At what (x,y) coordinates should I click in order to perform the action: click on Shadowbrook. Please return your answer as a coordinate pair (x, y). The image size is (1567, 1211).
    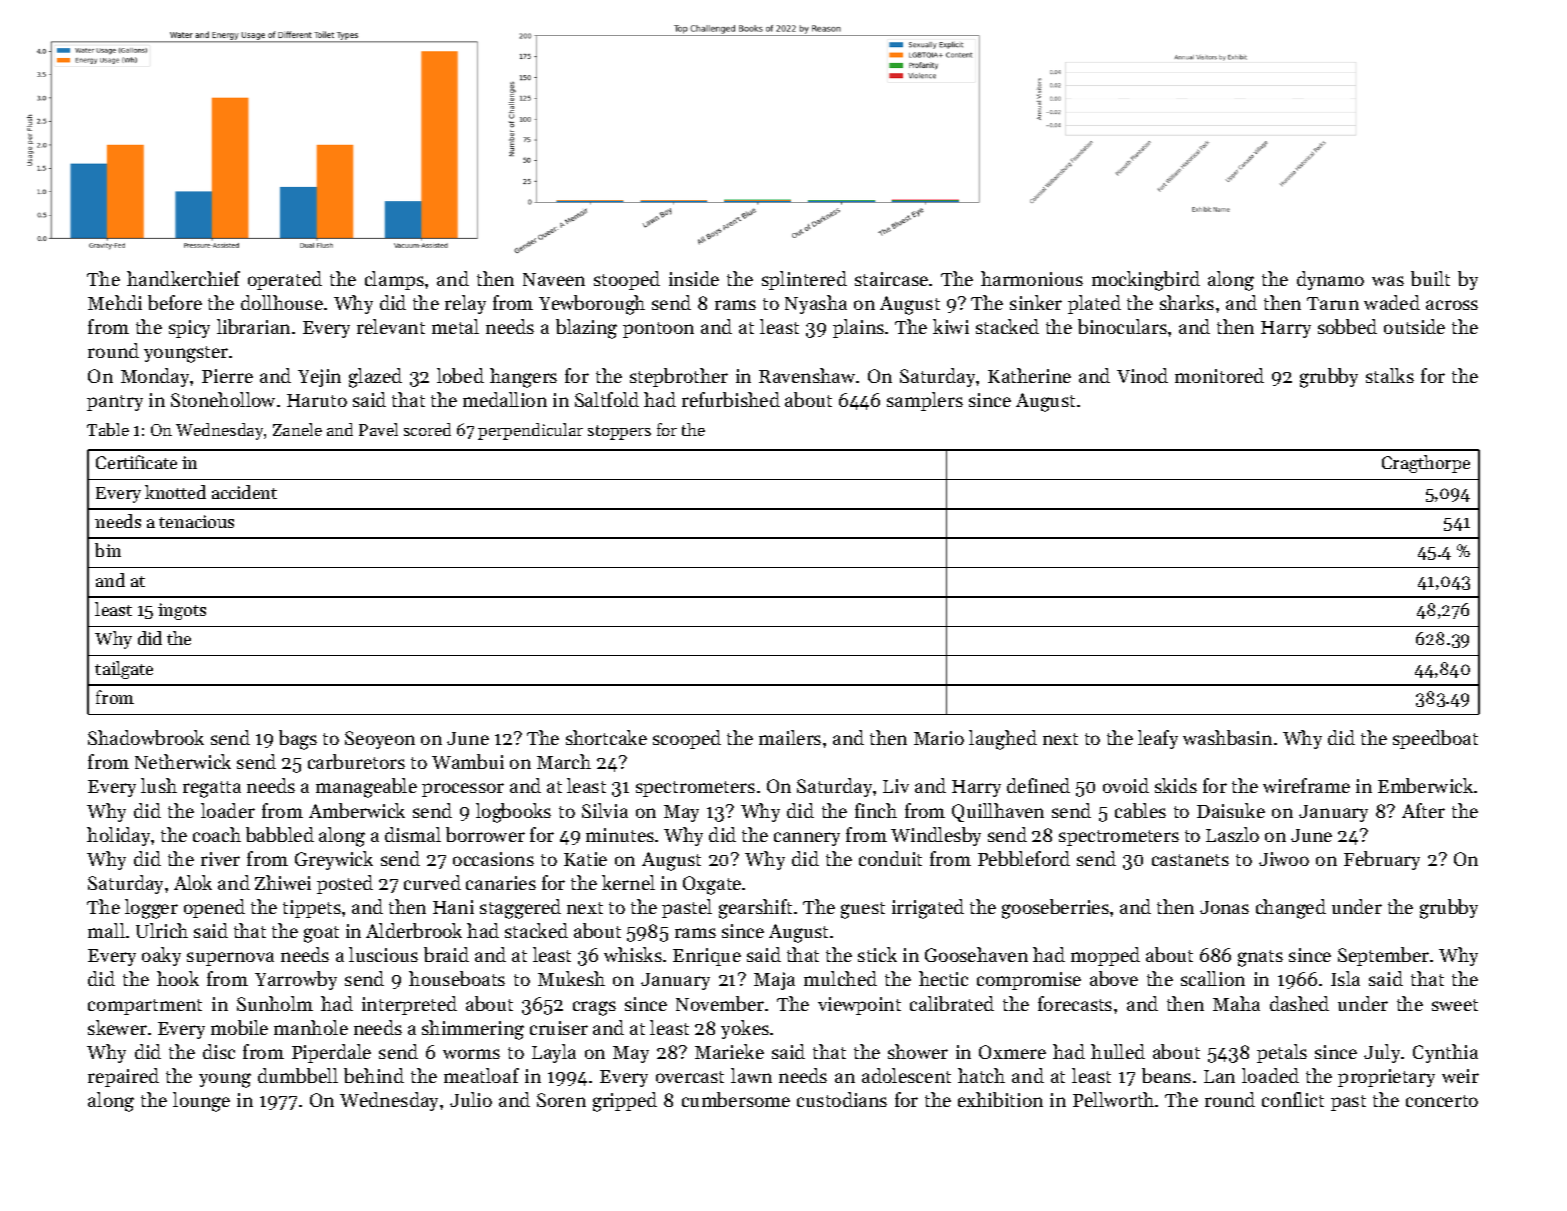
    Looking at the image, I should click on (146, 737).
